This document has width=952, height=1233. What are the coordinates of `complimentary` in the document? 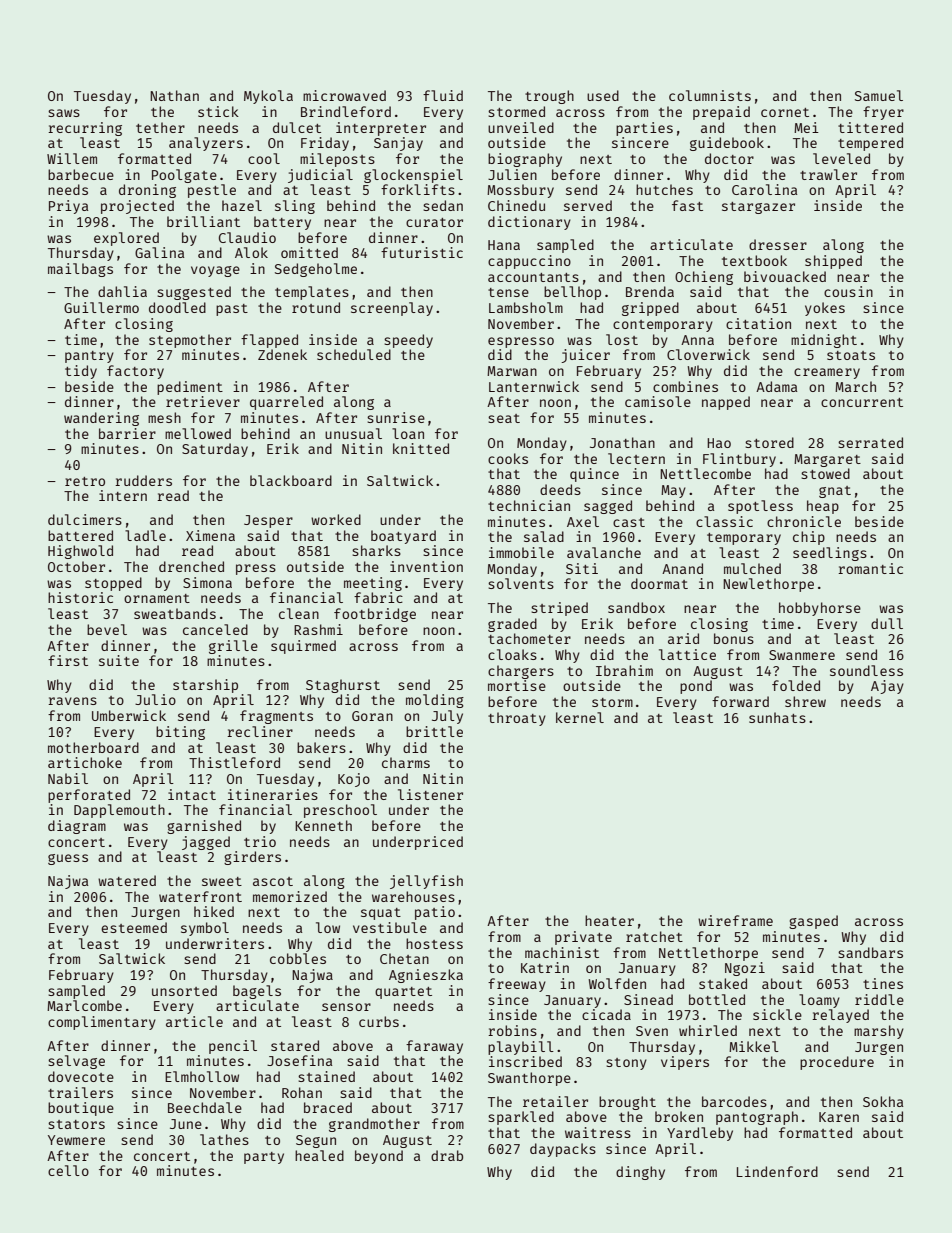 It's located at (102, 1023).
